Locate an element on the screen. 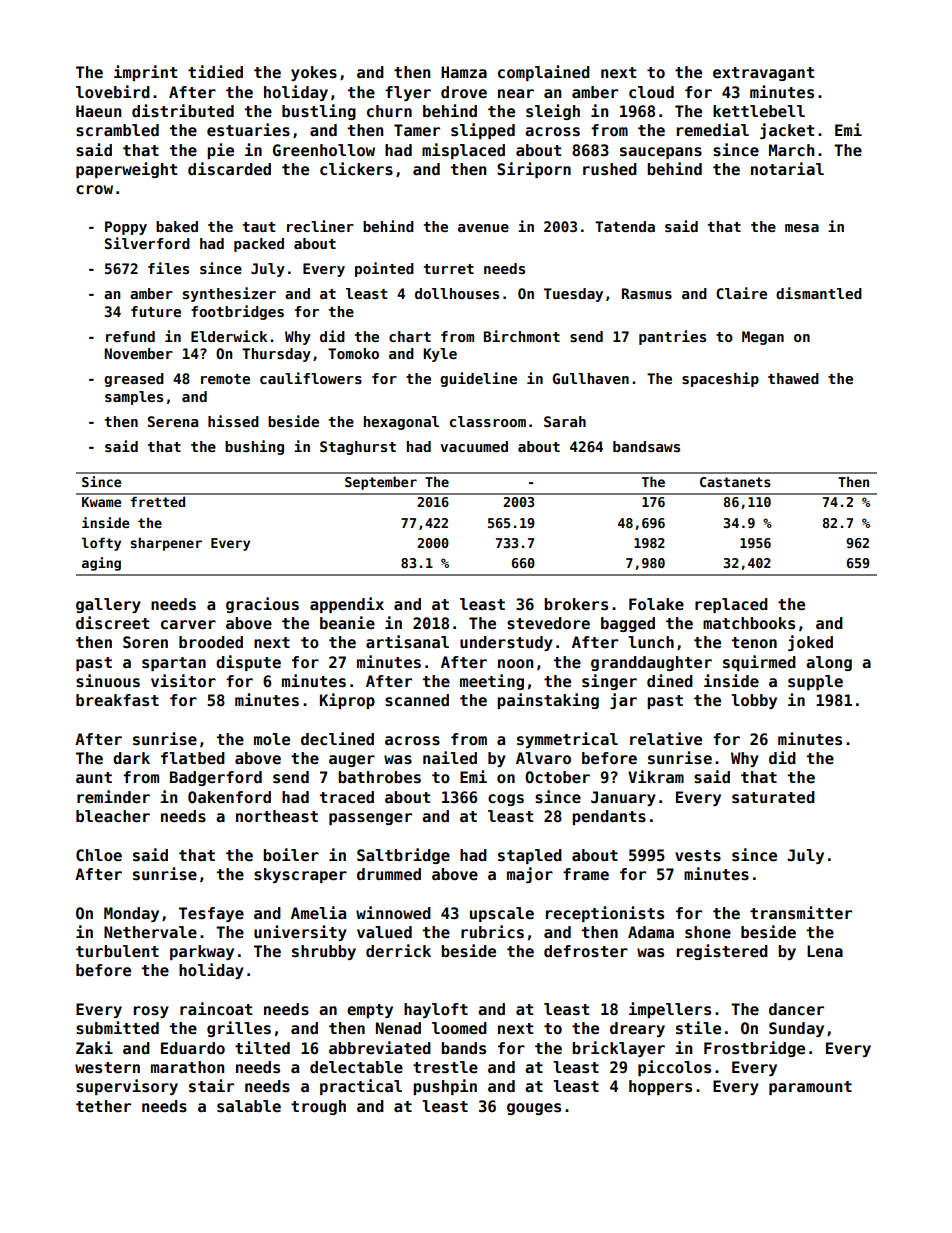 Image resolution: width=952 pixels, height=1233 pixels. bricklayer is located at coordinates (618, 1049).
